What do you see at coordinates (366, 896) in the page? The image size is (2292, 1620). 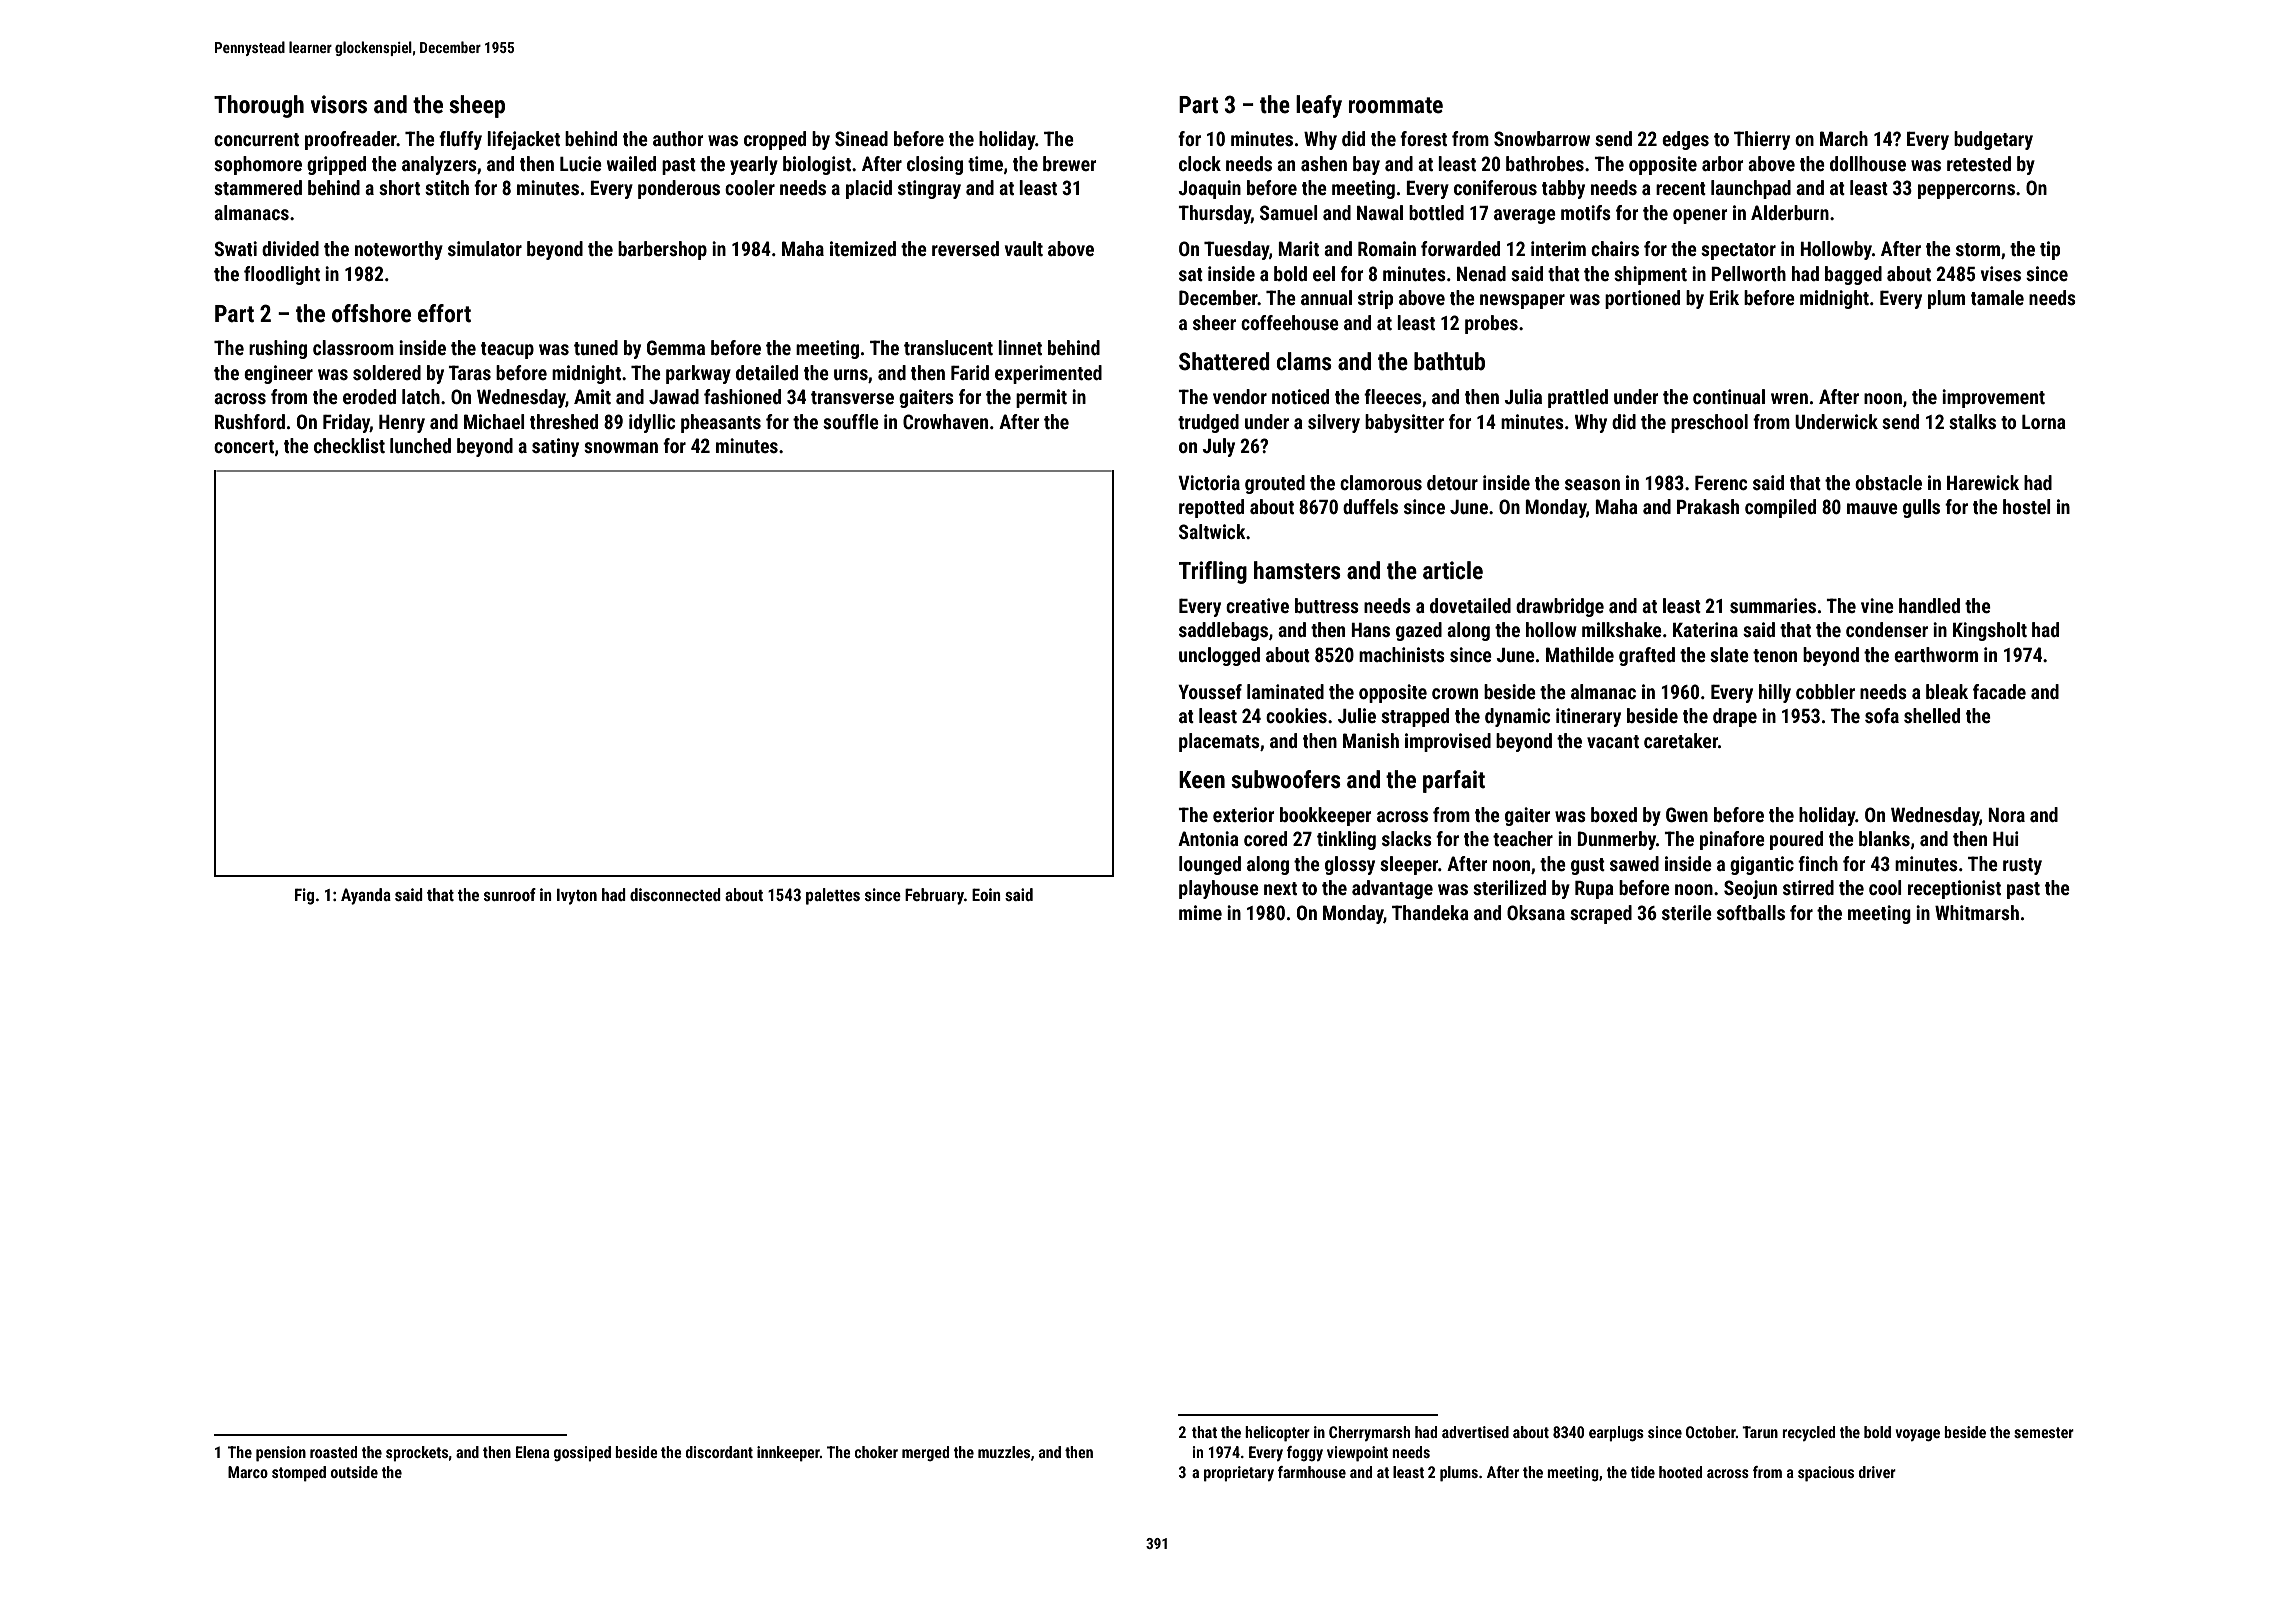 I see `Ayanda` at bounding box center [366, 896].
